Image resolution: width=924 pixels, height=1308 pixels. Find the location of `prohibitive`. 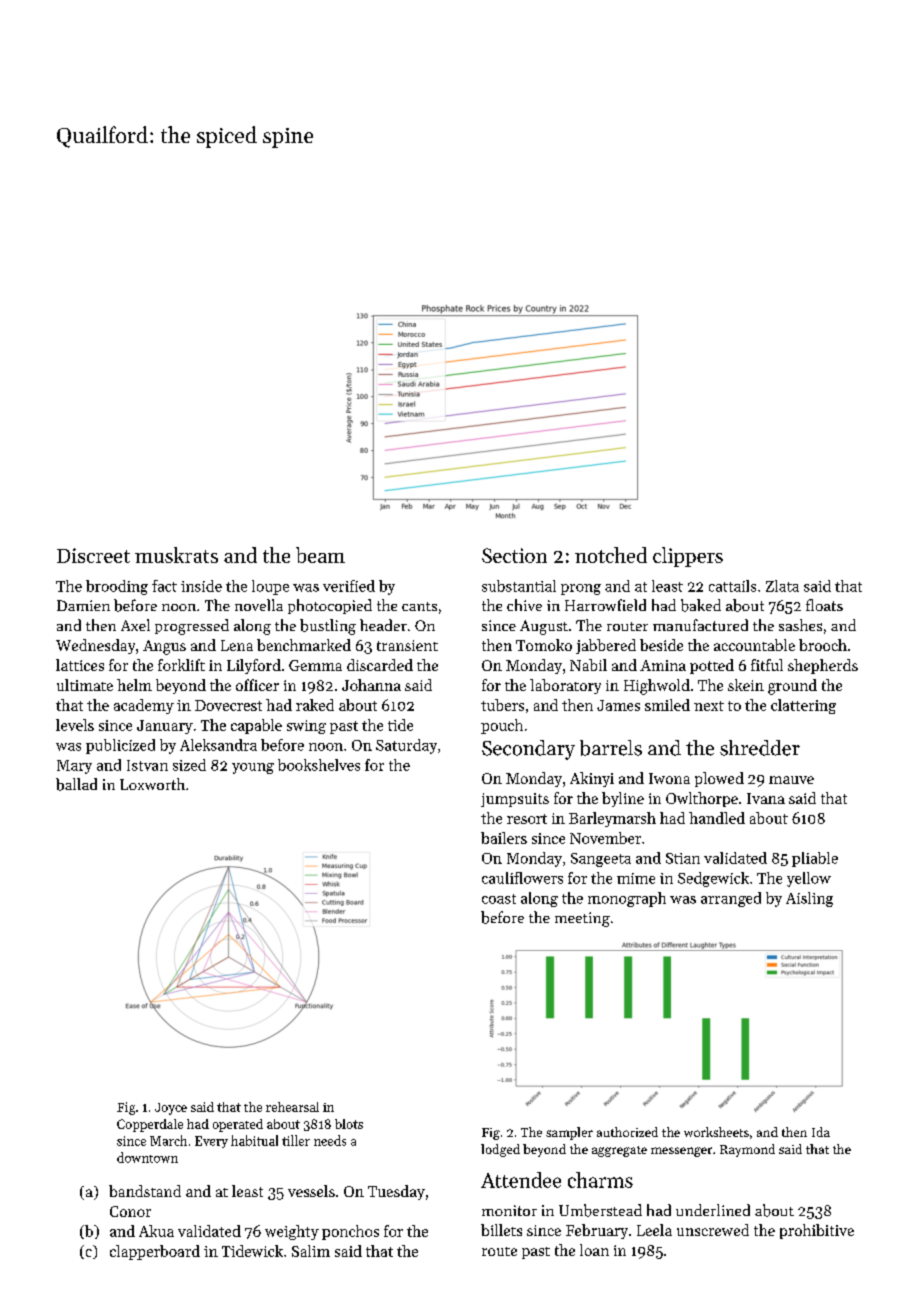

prohibitive is located at coordinates (817, 1231).
